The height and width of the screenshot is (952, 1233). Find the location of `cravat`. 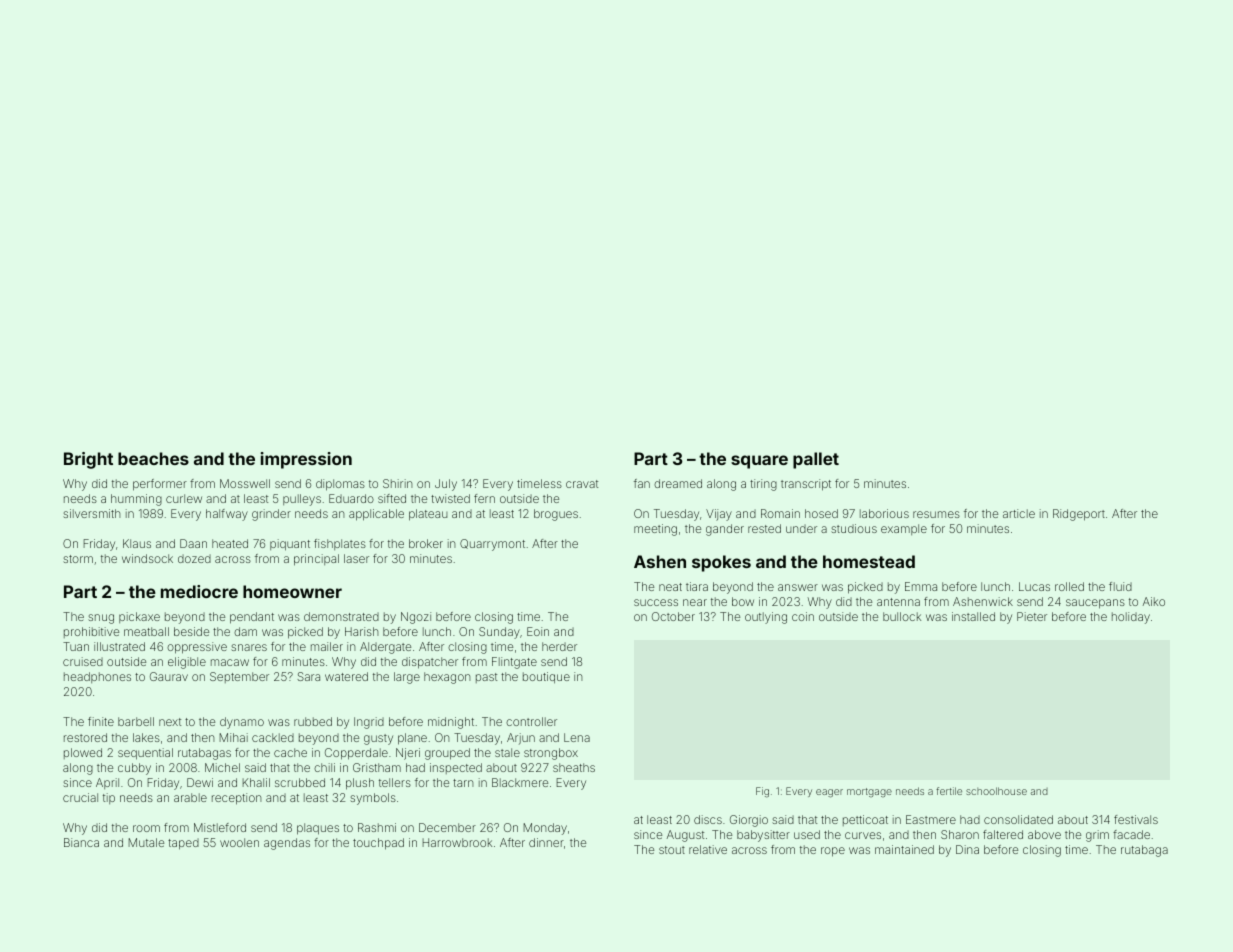

cravat is located at coordinates (582, 484).
